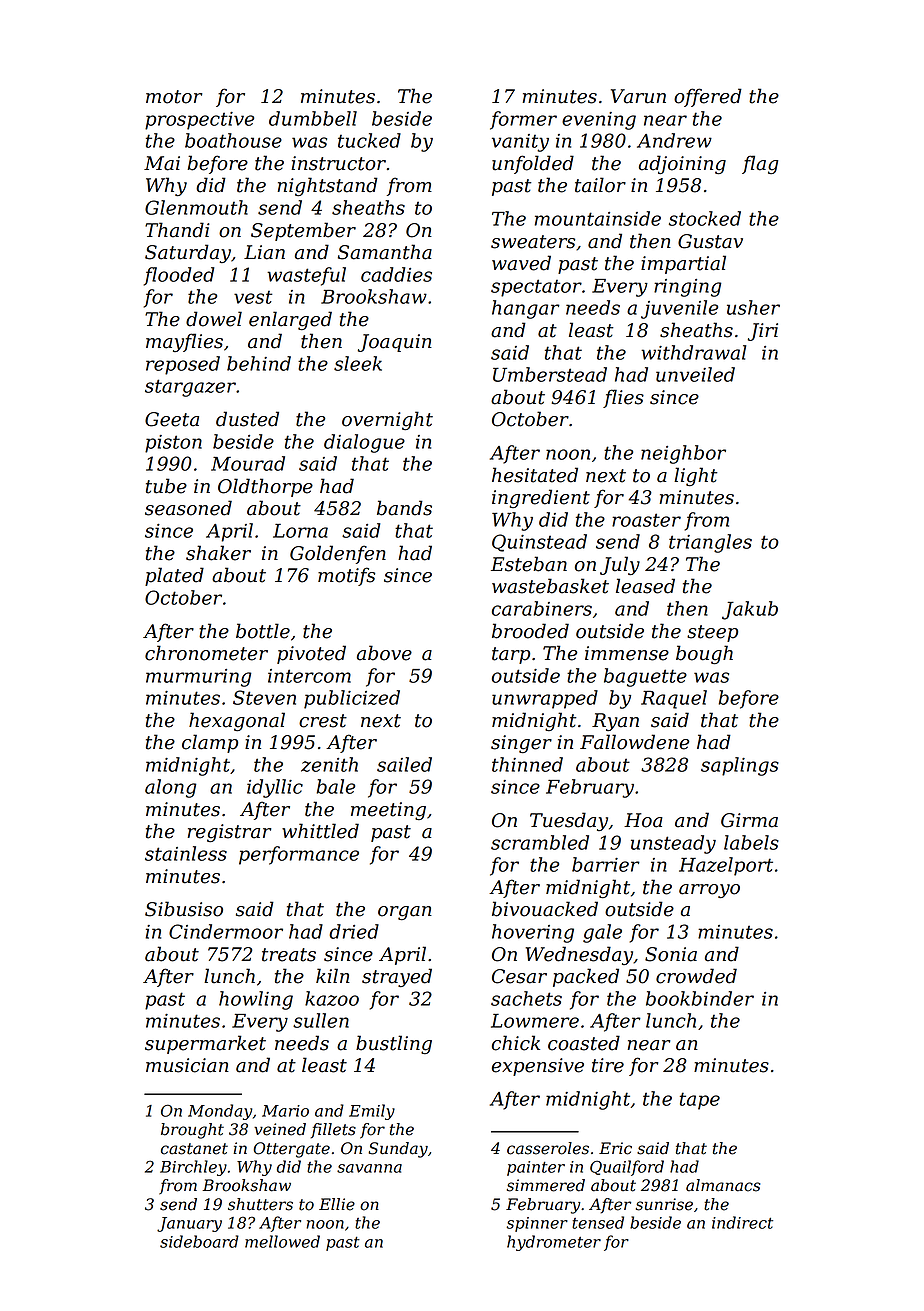 The image size is (924, 1311). I want to click on labels, so click(751, 842).
